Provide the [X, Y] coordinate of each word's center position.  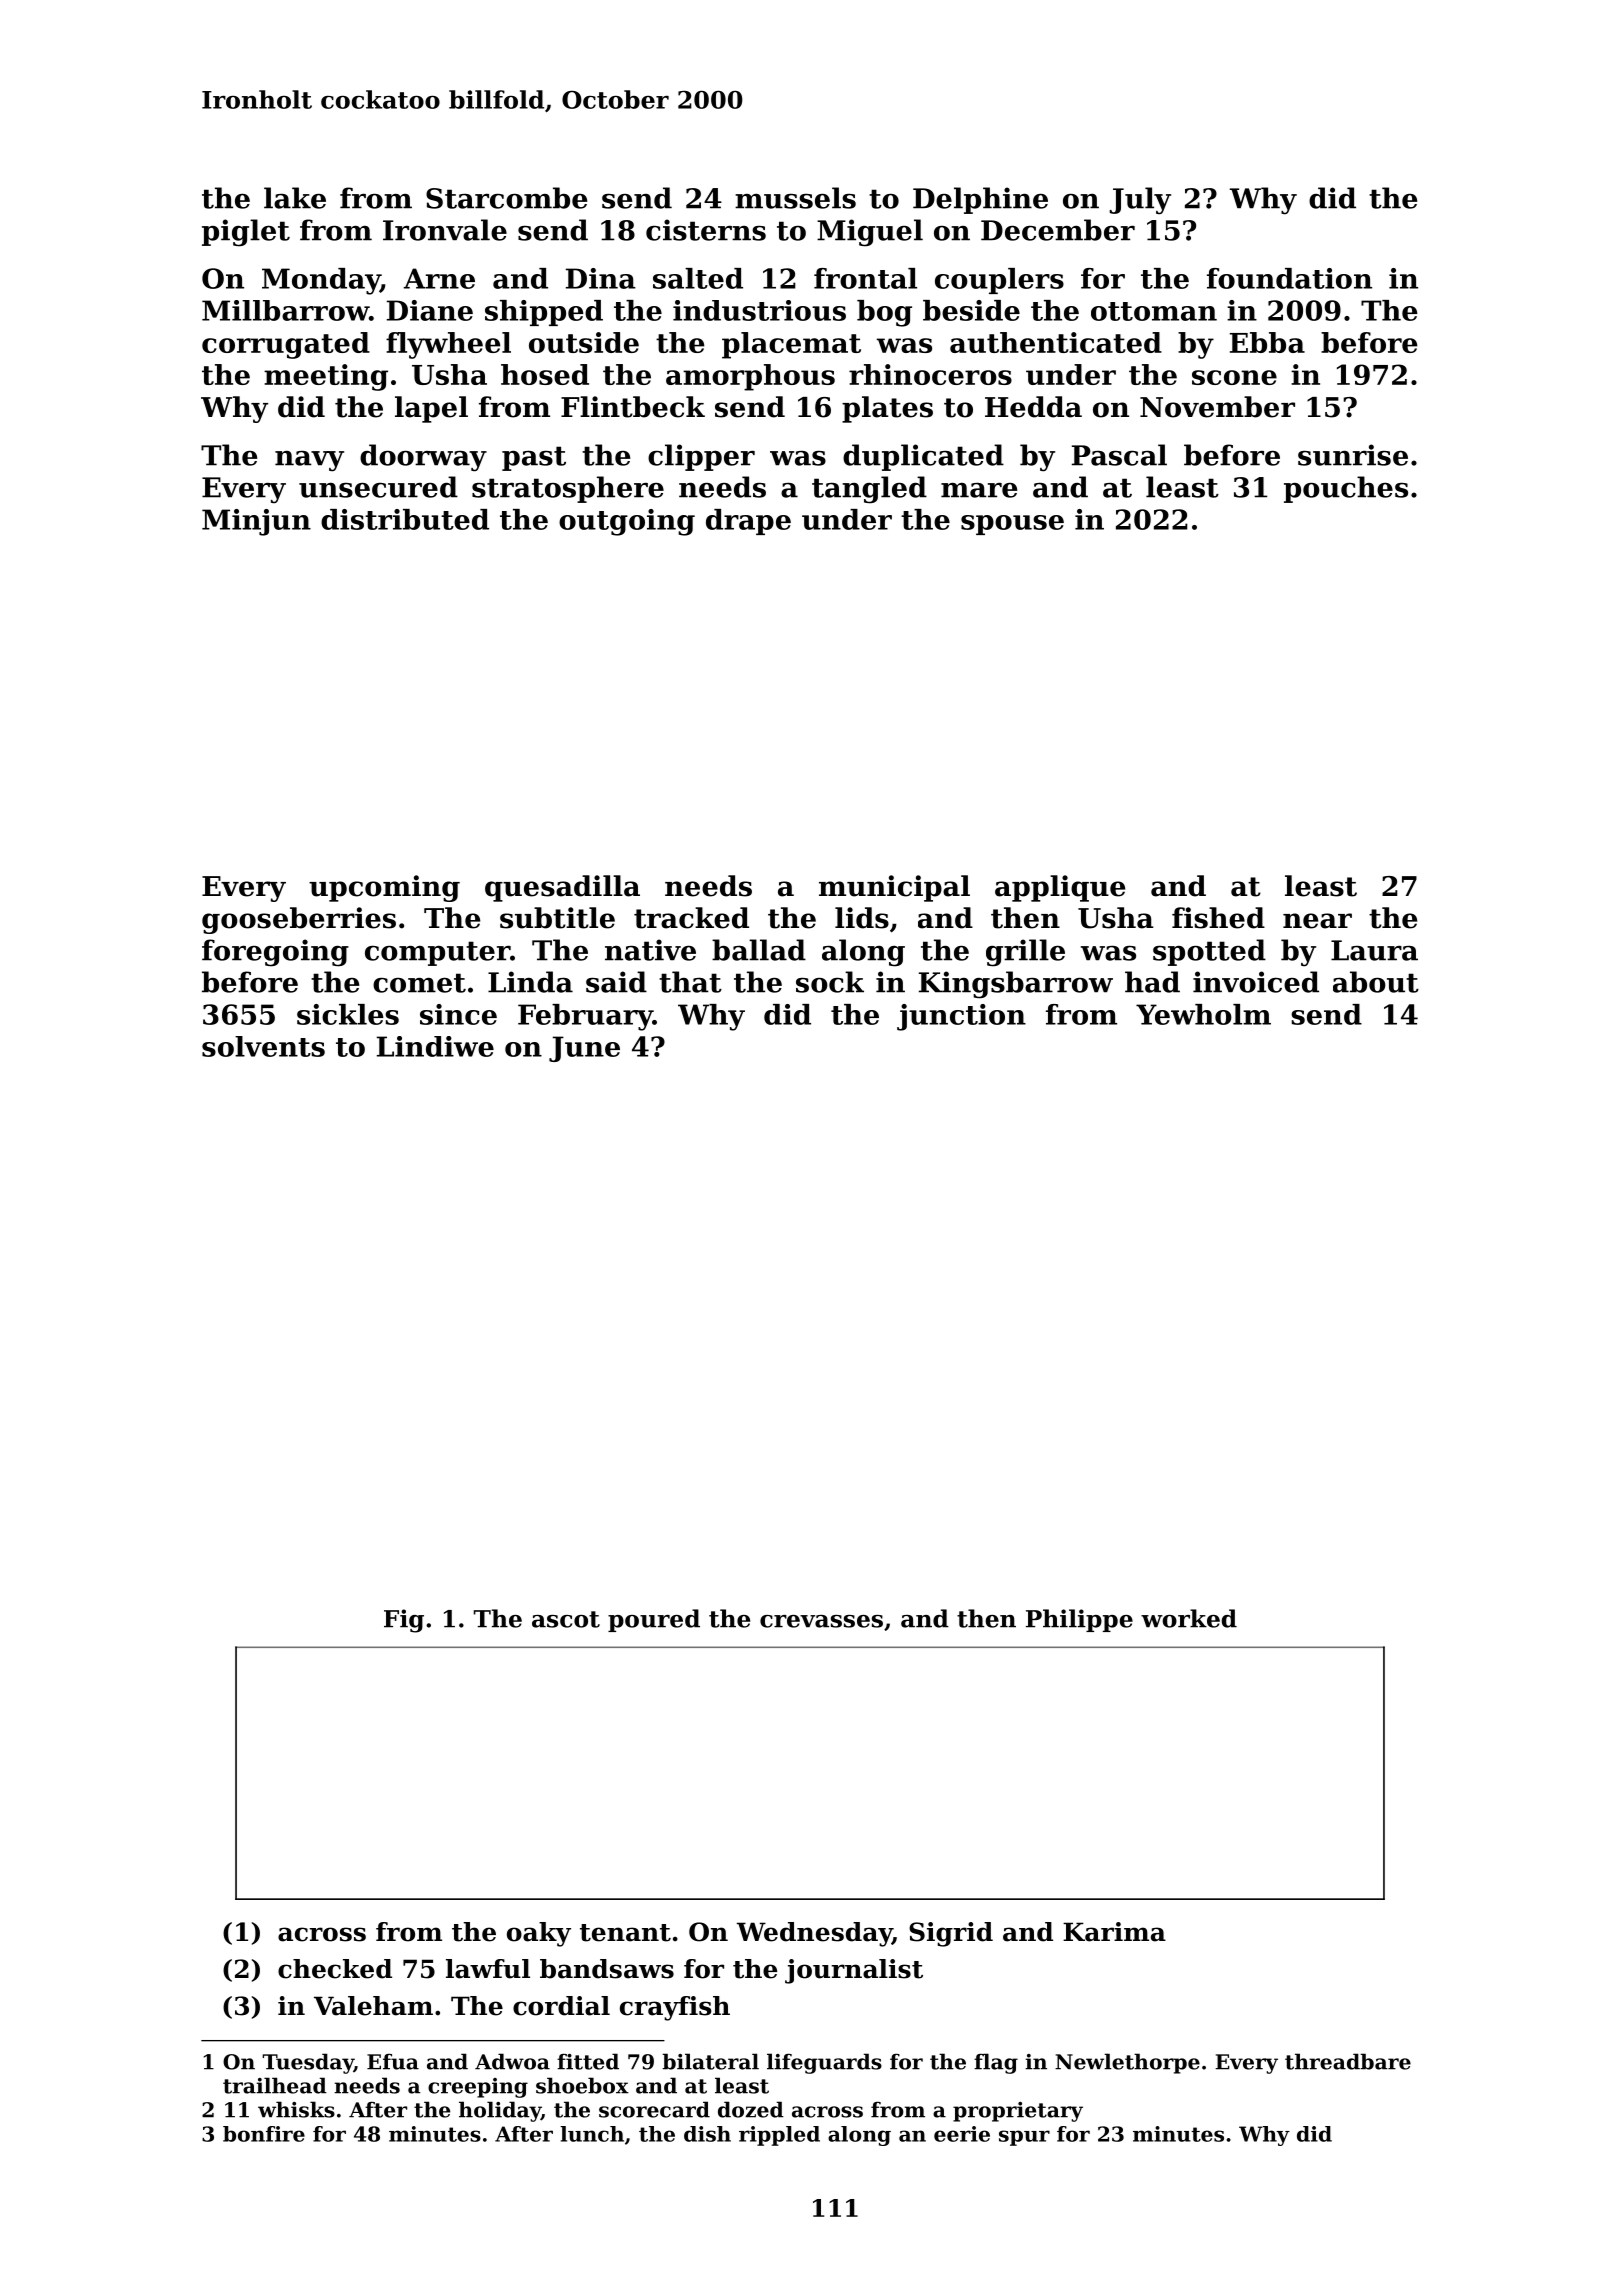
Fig [404, 1621]
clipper [701, 457]
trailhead [275, 2085]
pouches [1346, 489]
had [1152, 982]
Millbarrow [285, 310]
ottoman [1154, 311]
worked [1189, 1618]
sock [830, 982]
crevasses [821, 1621]
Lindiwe [435, 1046]
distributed [405, 519]
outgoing [627, 522]
